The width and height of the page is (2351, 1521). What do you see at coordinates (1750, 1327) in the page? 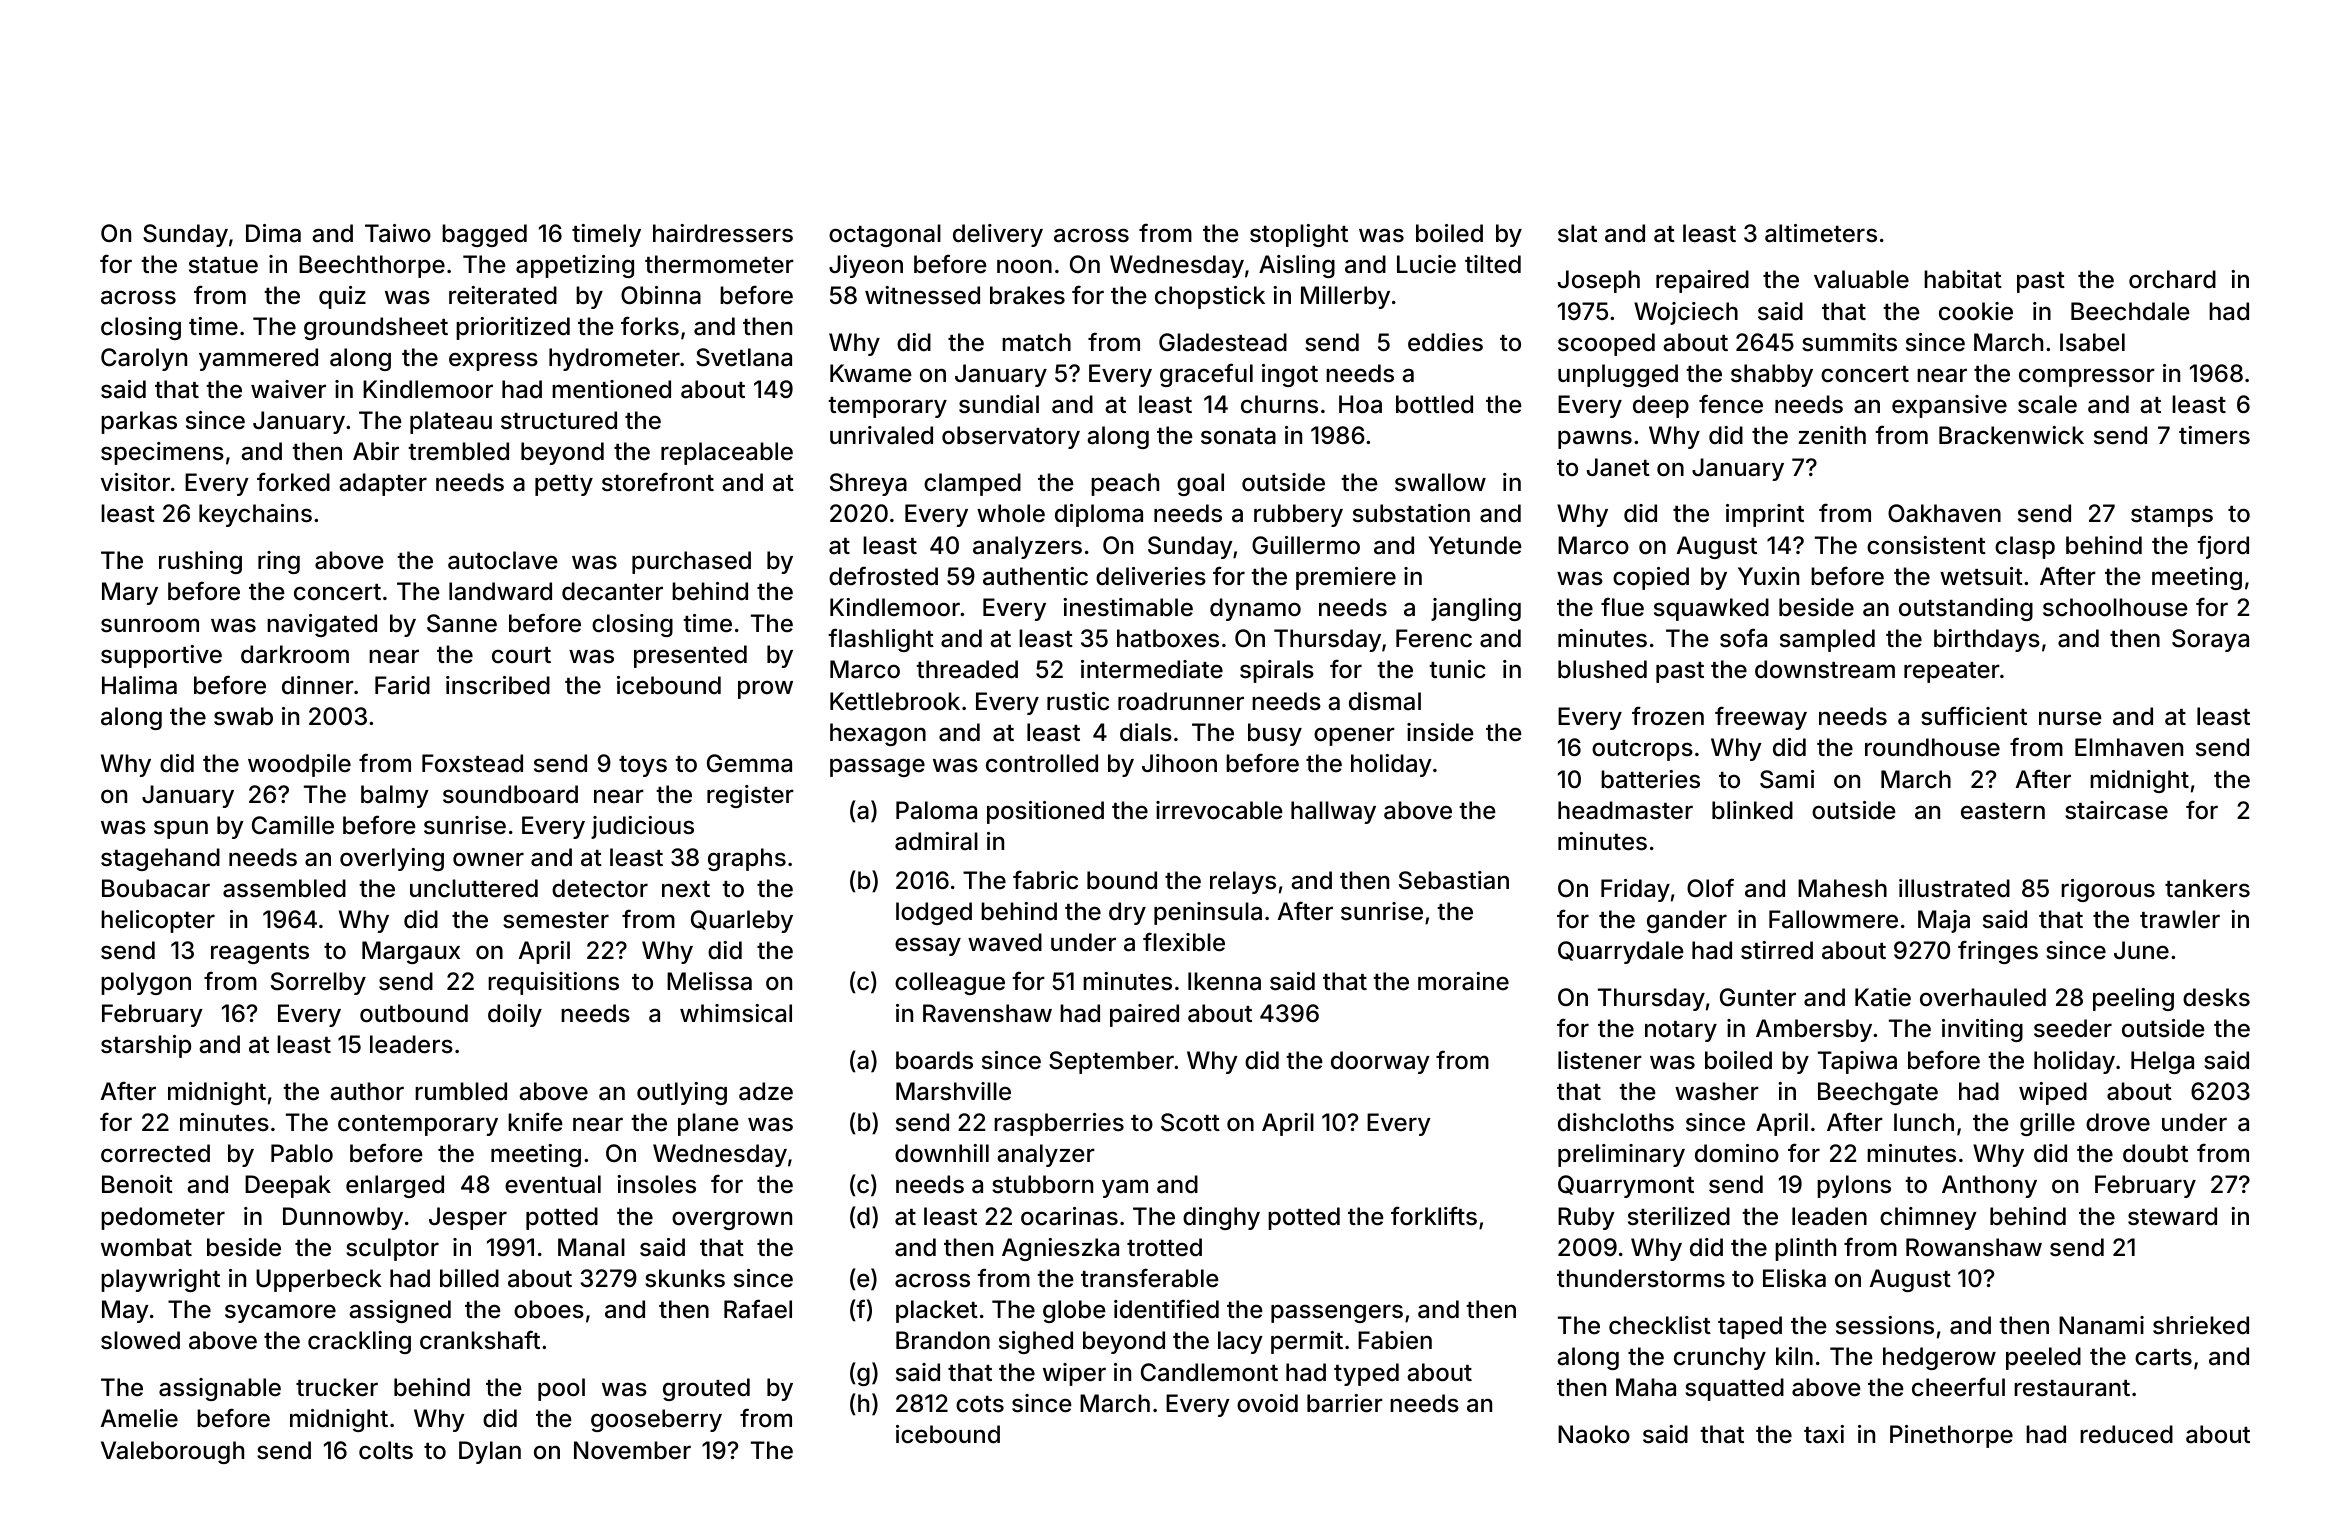
I see `taped` at bounding box center [1750, 1327].
